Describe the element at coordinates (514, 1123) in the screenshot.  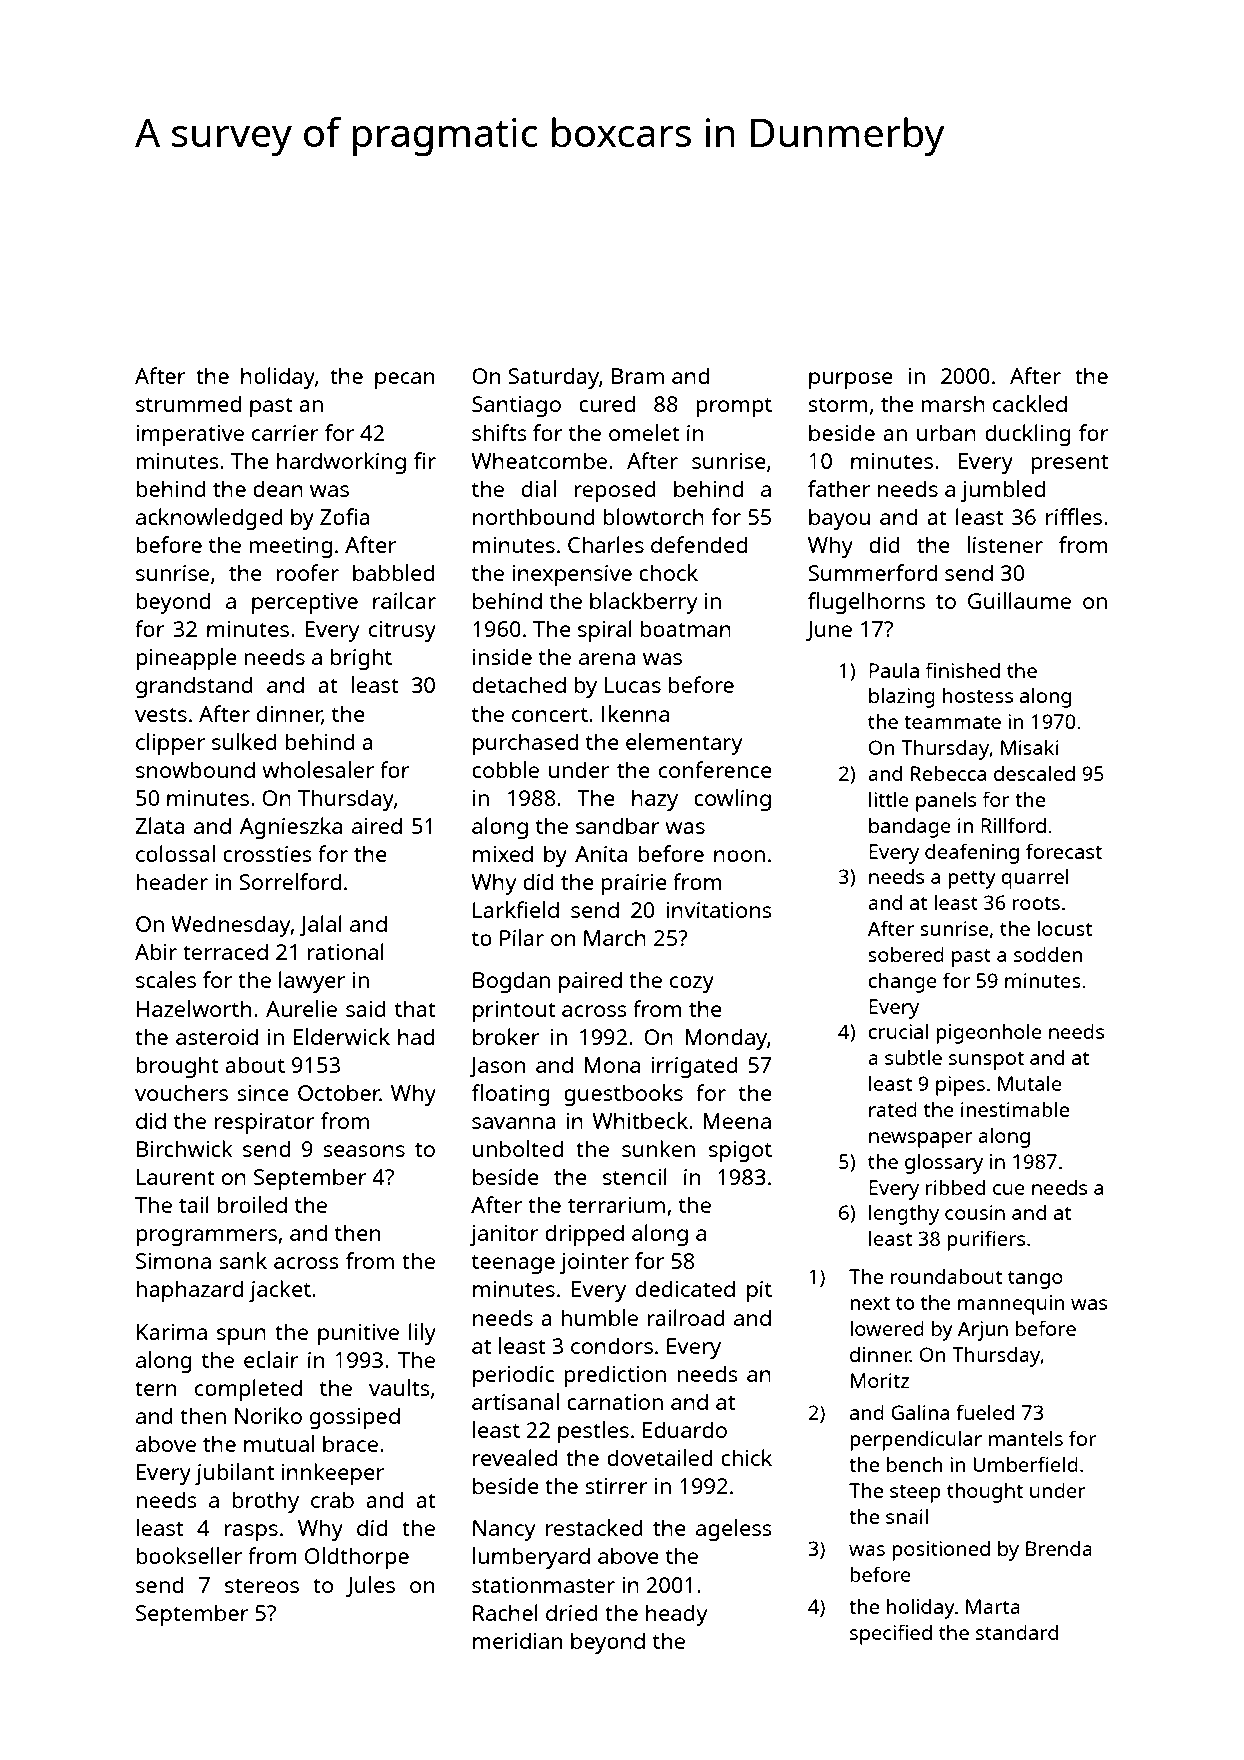
I see `savanna` at that location.
